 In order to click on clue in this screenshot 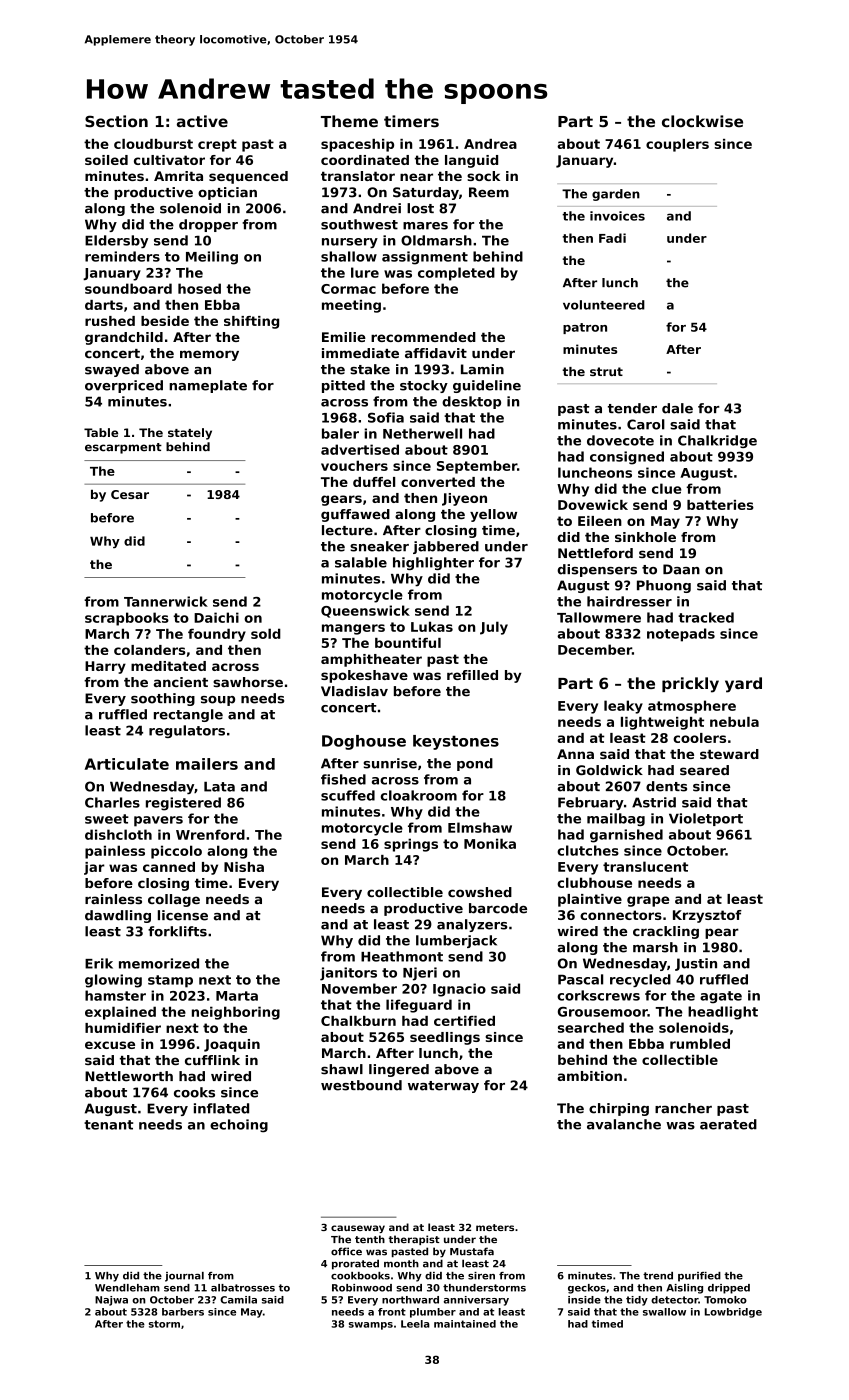, I will do `click(667, 488)`.
